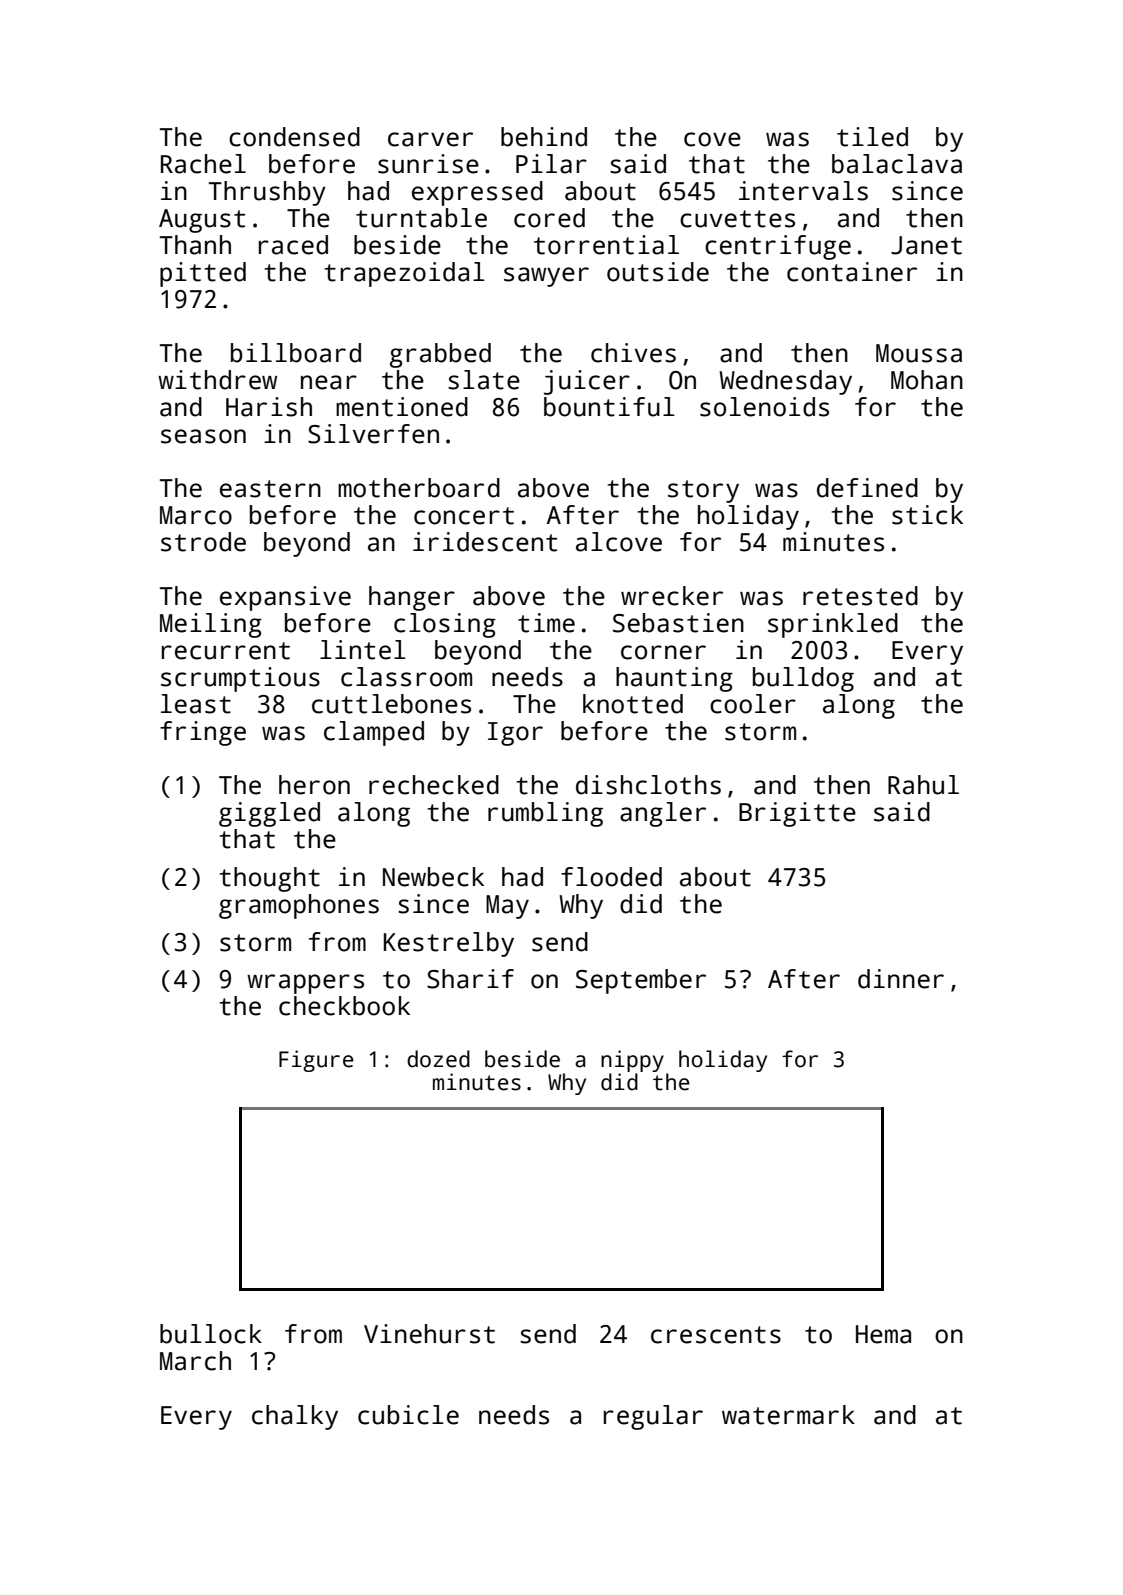 Image resolution: width=1123 pixels, height=1595 pixels. What do you see at coordinates (429, 1334) in the screenshot?
I see `Vinehurst` at bounding box center [429, 1334].
